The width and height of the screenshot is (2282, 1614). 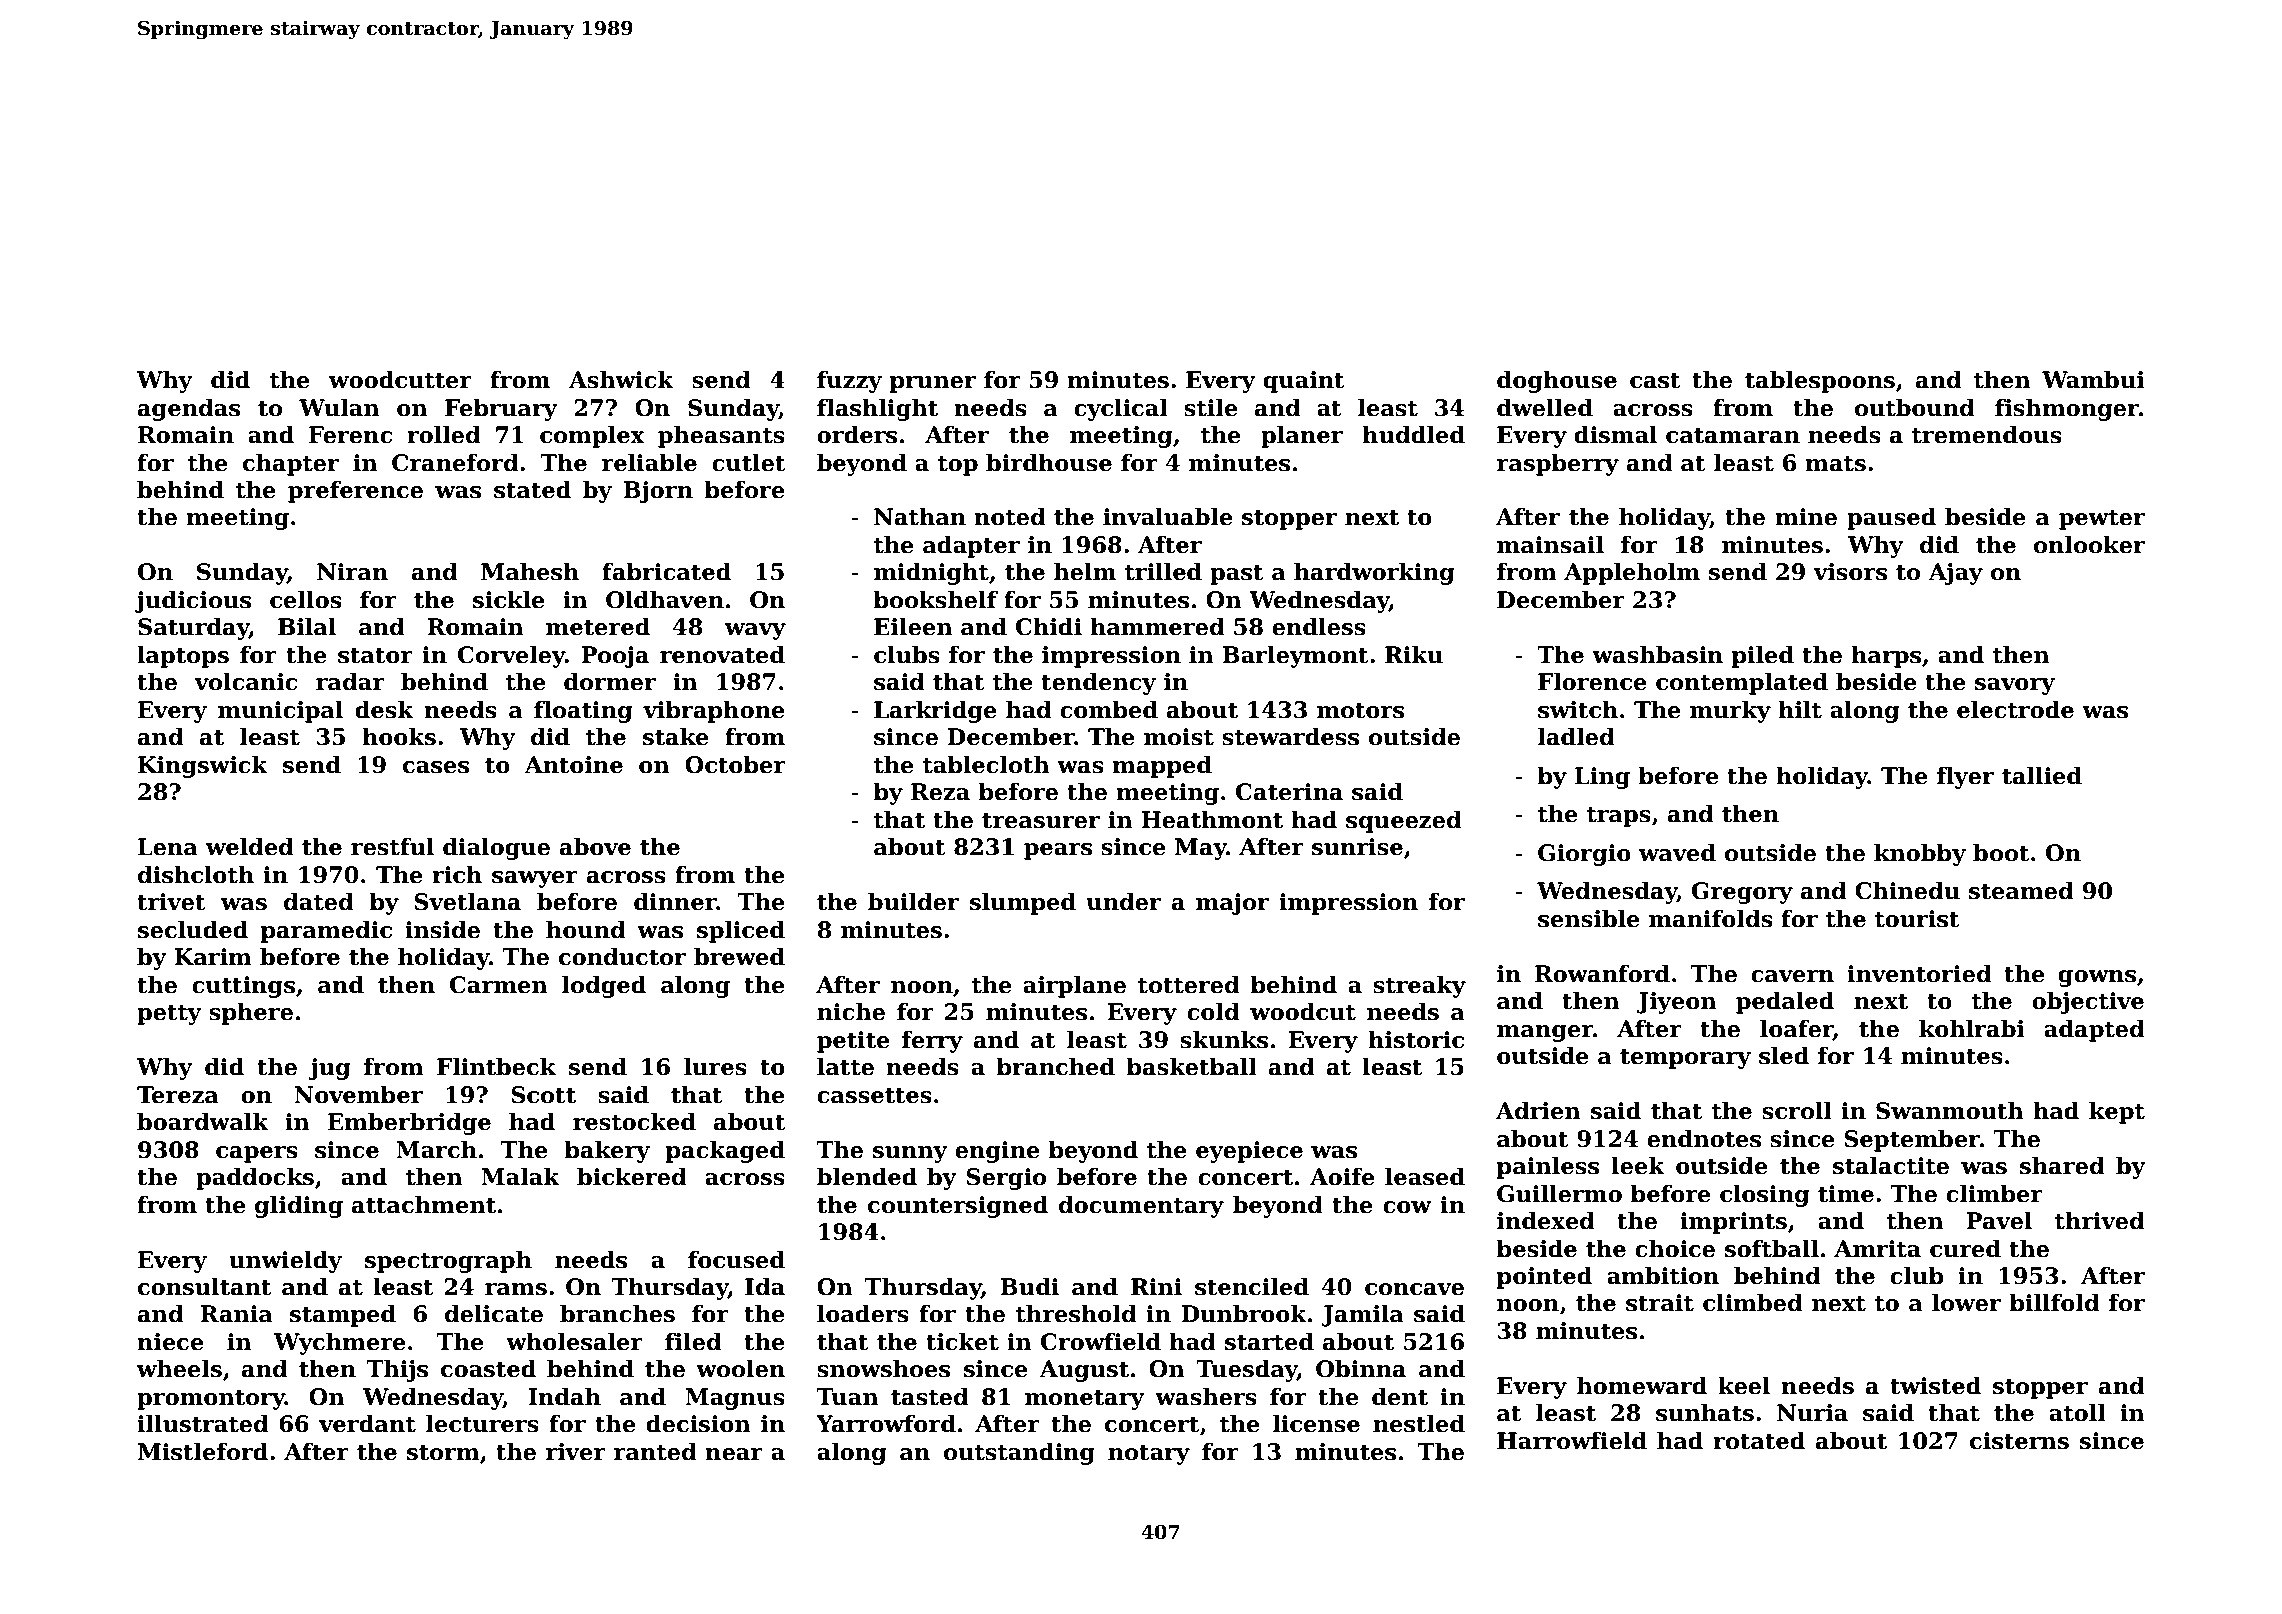 I want to click on notary, so click(x=1149, y=1455).
